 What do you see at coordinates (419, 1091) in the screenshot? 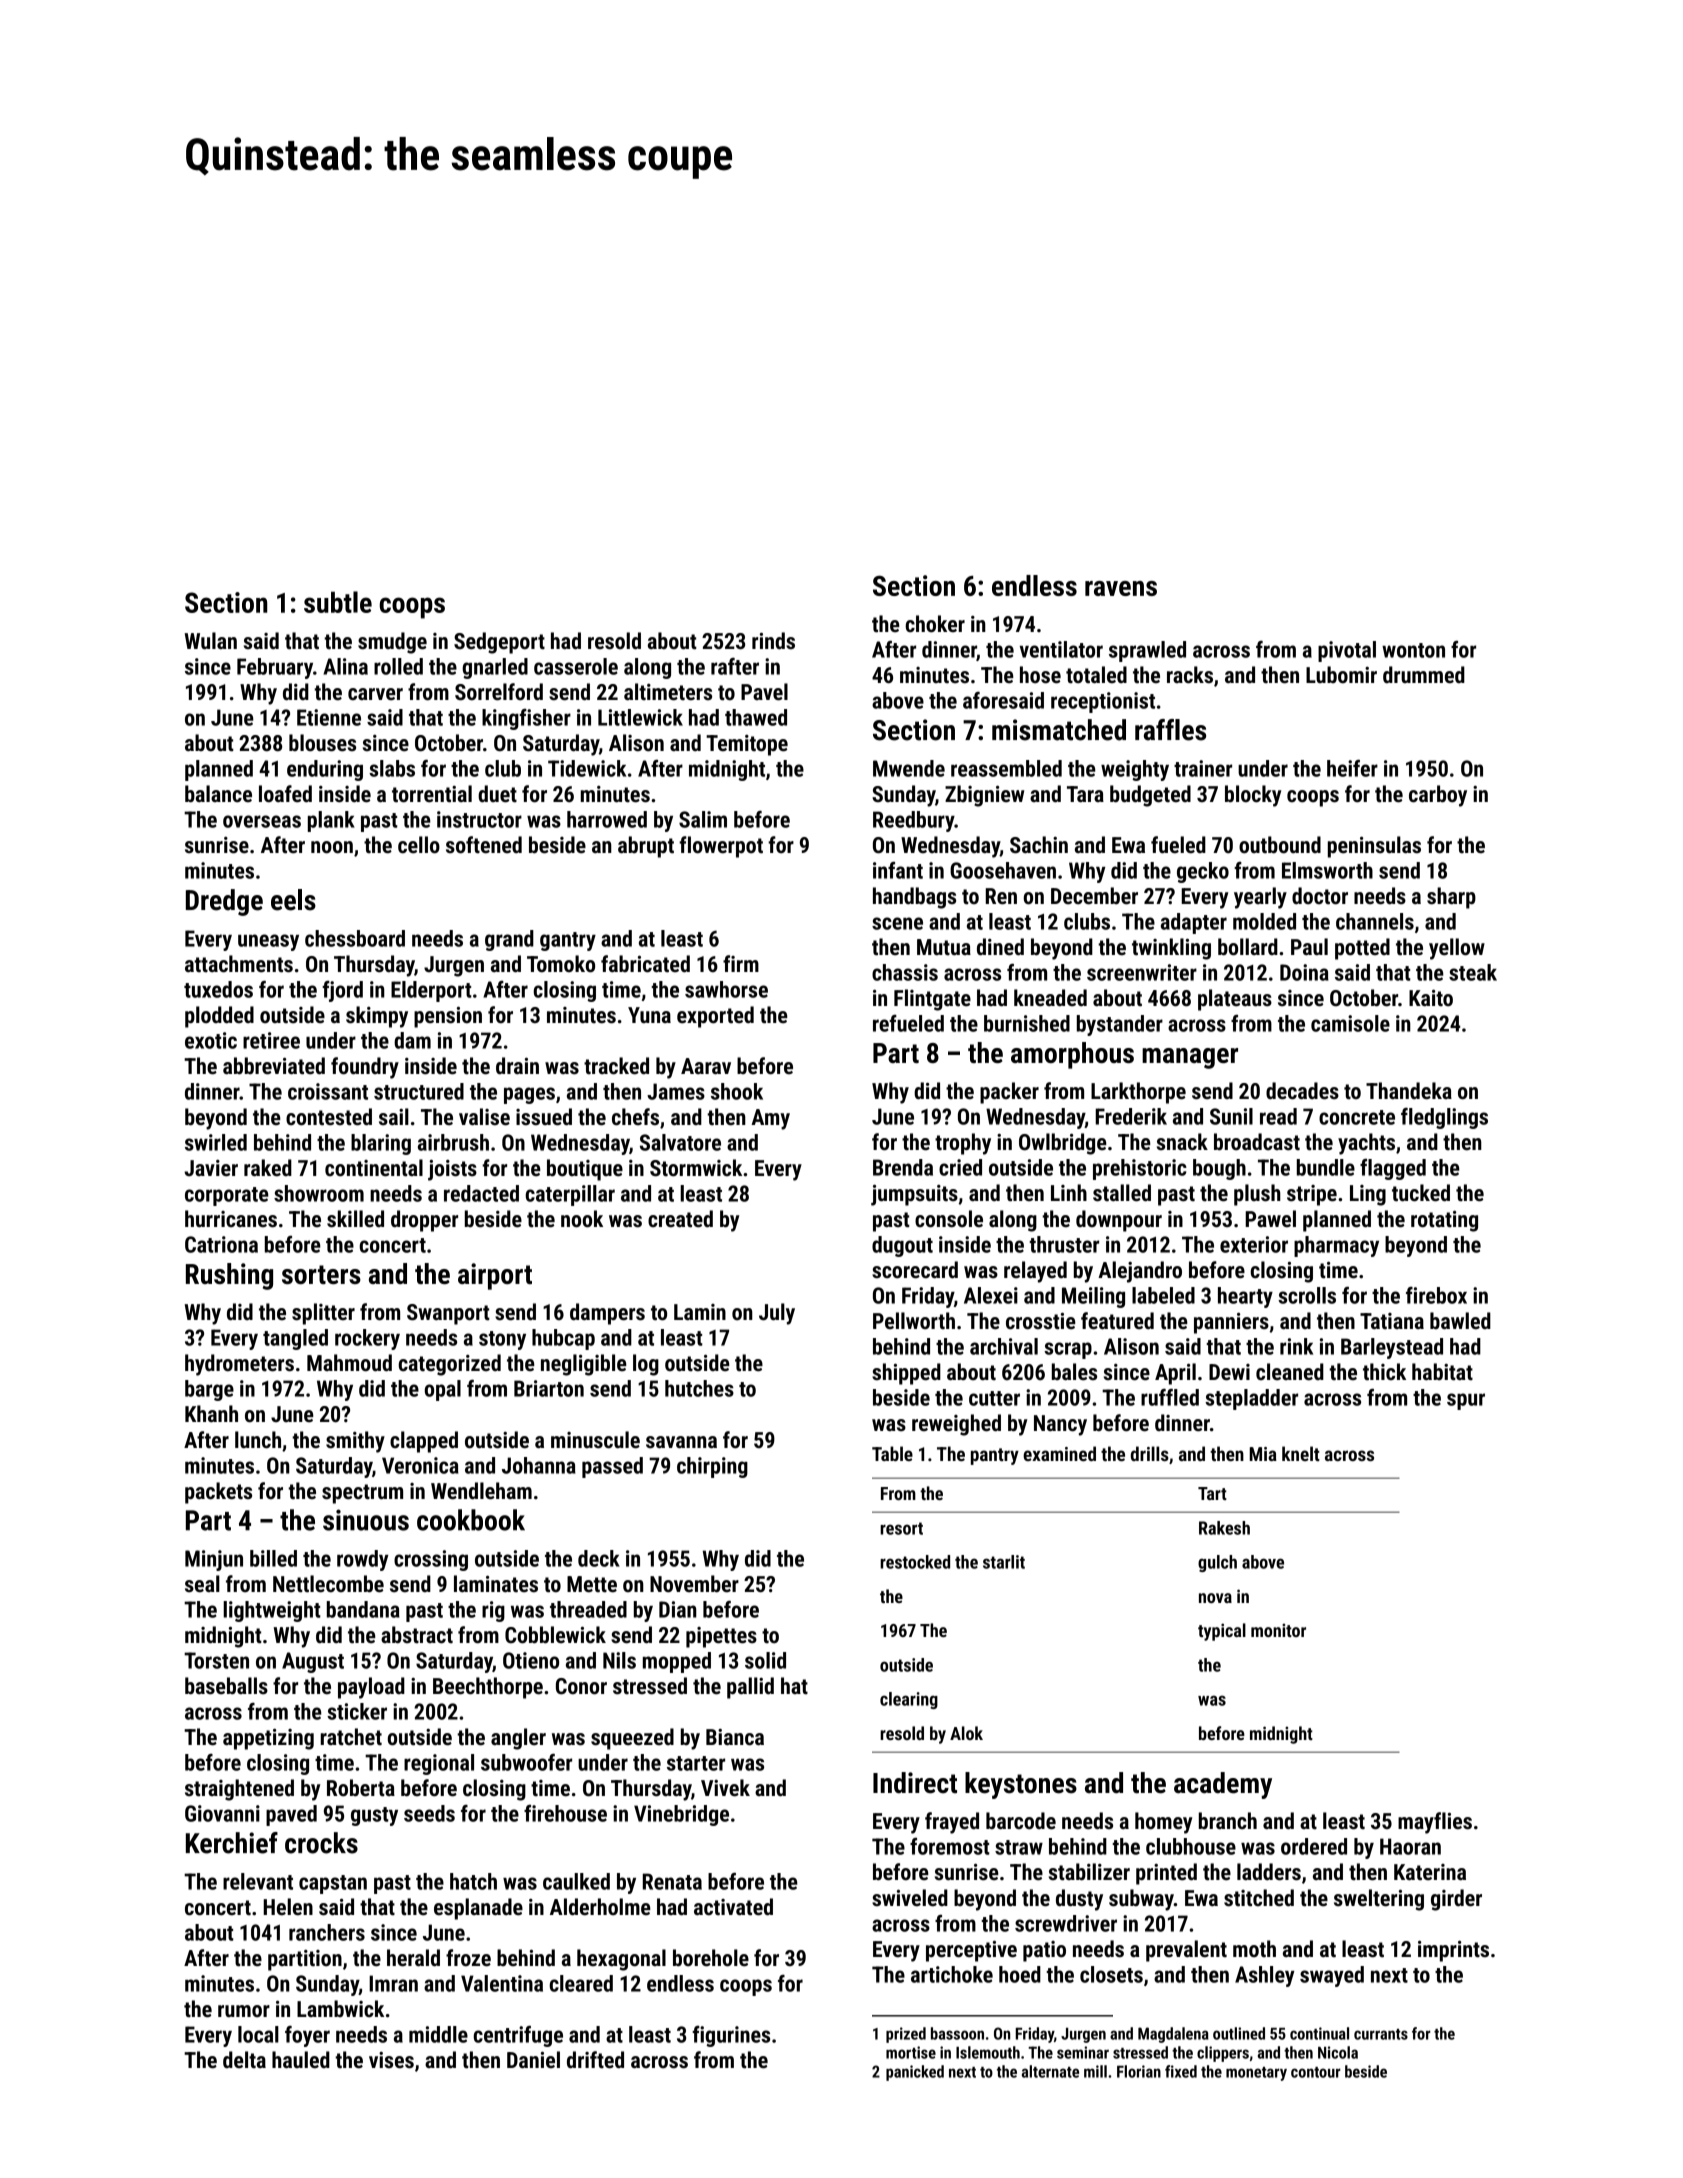
I see `structured` at bounding box center [419, 1091].
